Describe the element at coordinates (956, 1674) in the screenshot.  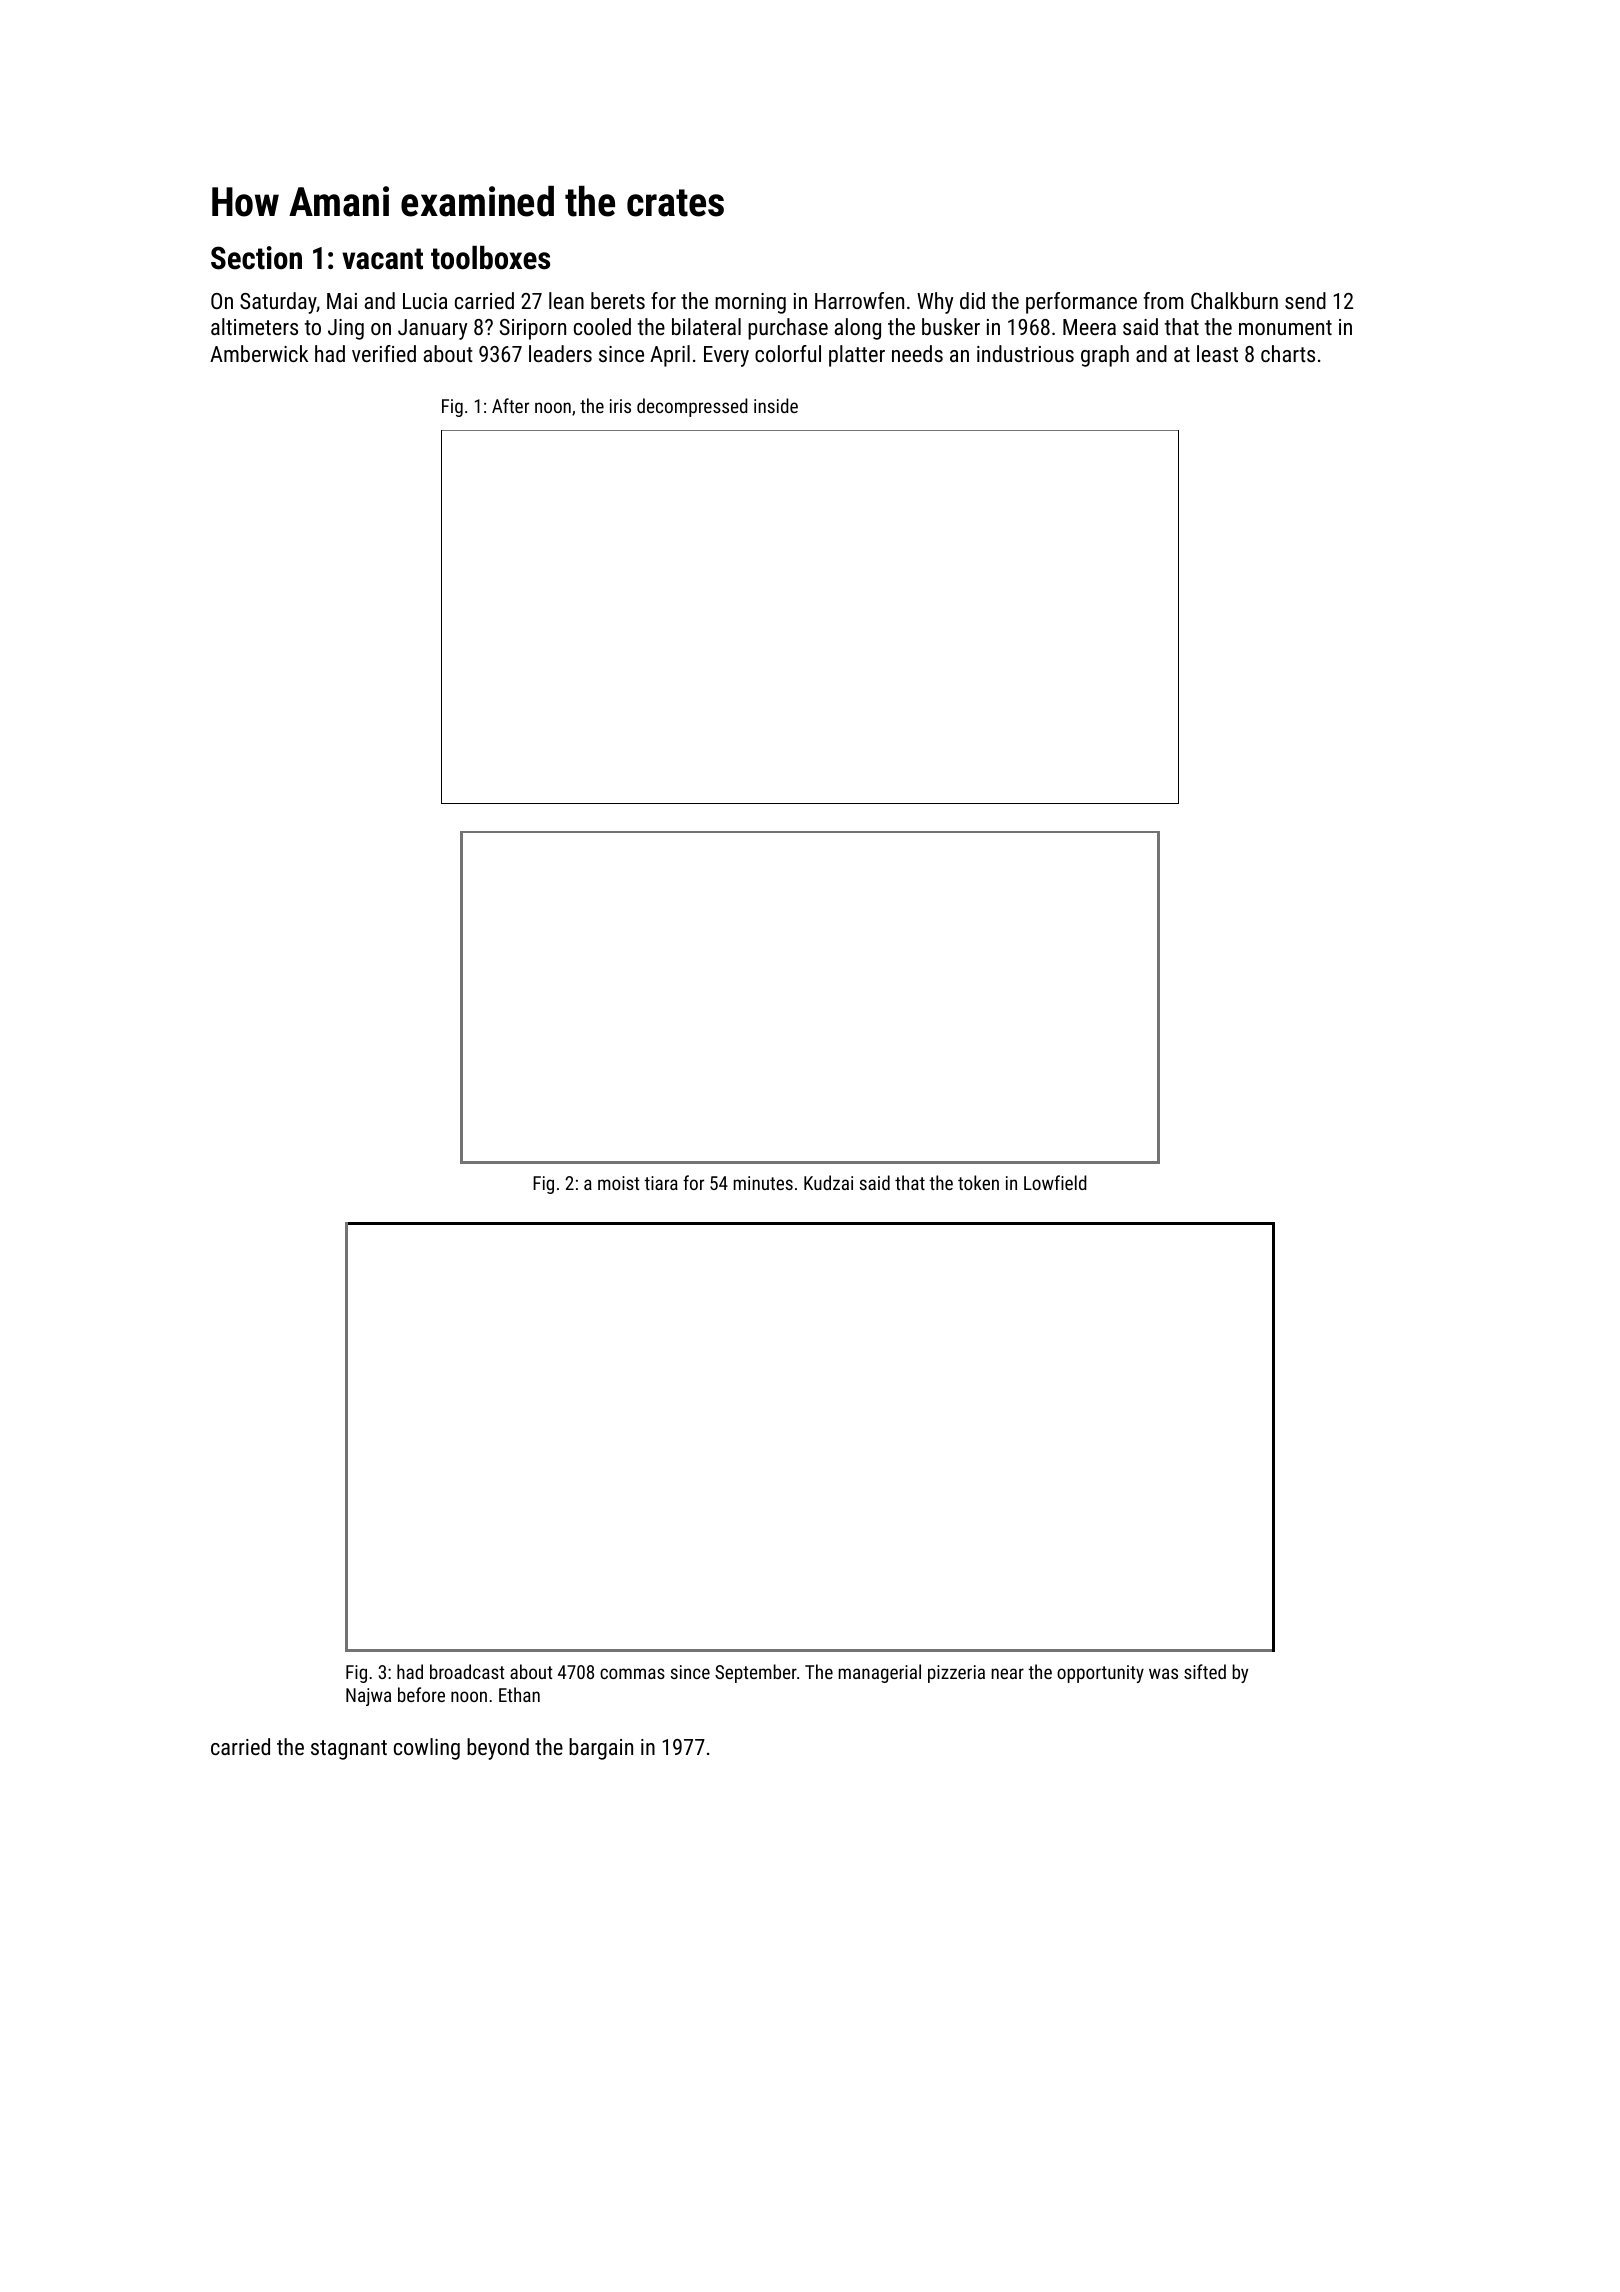
I see `pizzeria` at that location.
